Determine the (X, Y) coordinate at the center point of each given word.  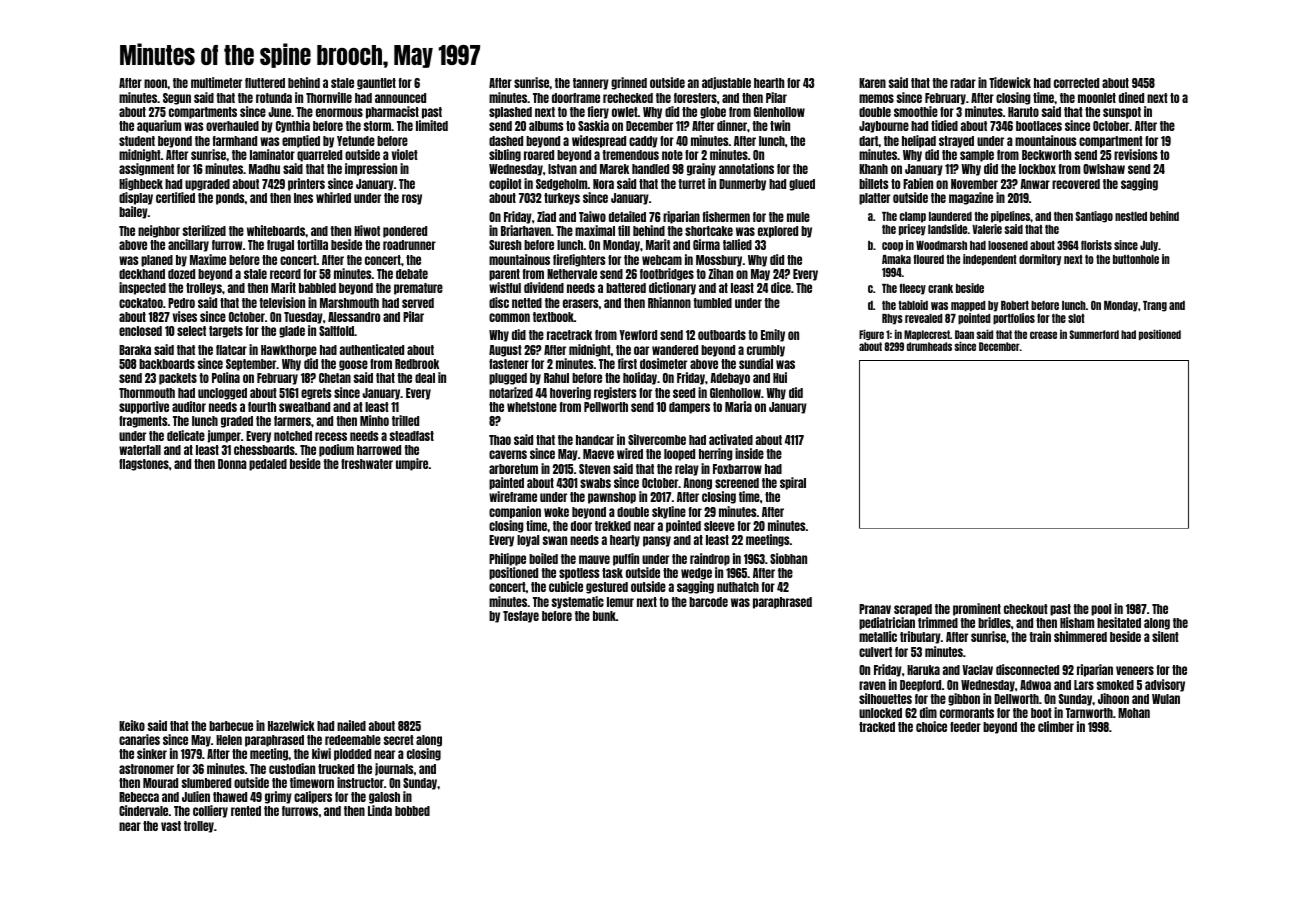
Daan (964, 334)
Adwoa (1035, 685)
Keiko (132, 725)
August (505, 351)
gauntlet (376, 84)
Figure (871, 334)
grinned (629, 83)
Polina (226, 377)
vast (171, 826)
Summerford (1094, 334)
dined (1131, 97)
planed (157, 261)
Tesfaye (521, 617)
